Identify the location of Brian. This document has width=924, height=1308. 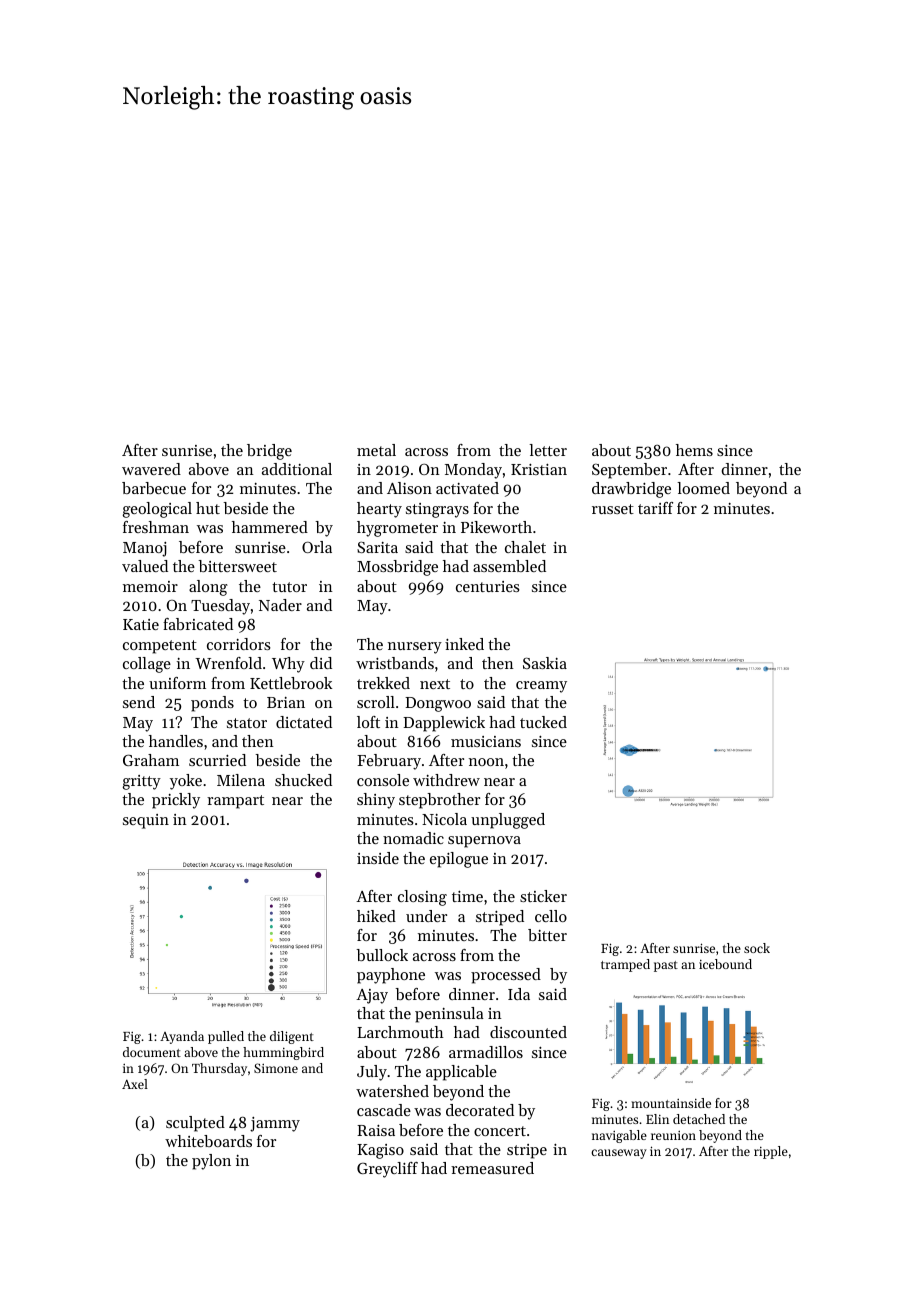
(286, 702).
